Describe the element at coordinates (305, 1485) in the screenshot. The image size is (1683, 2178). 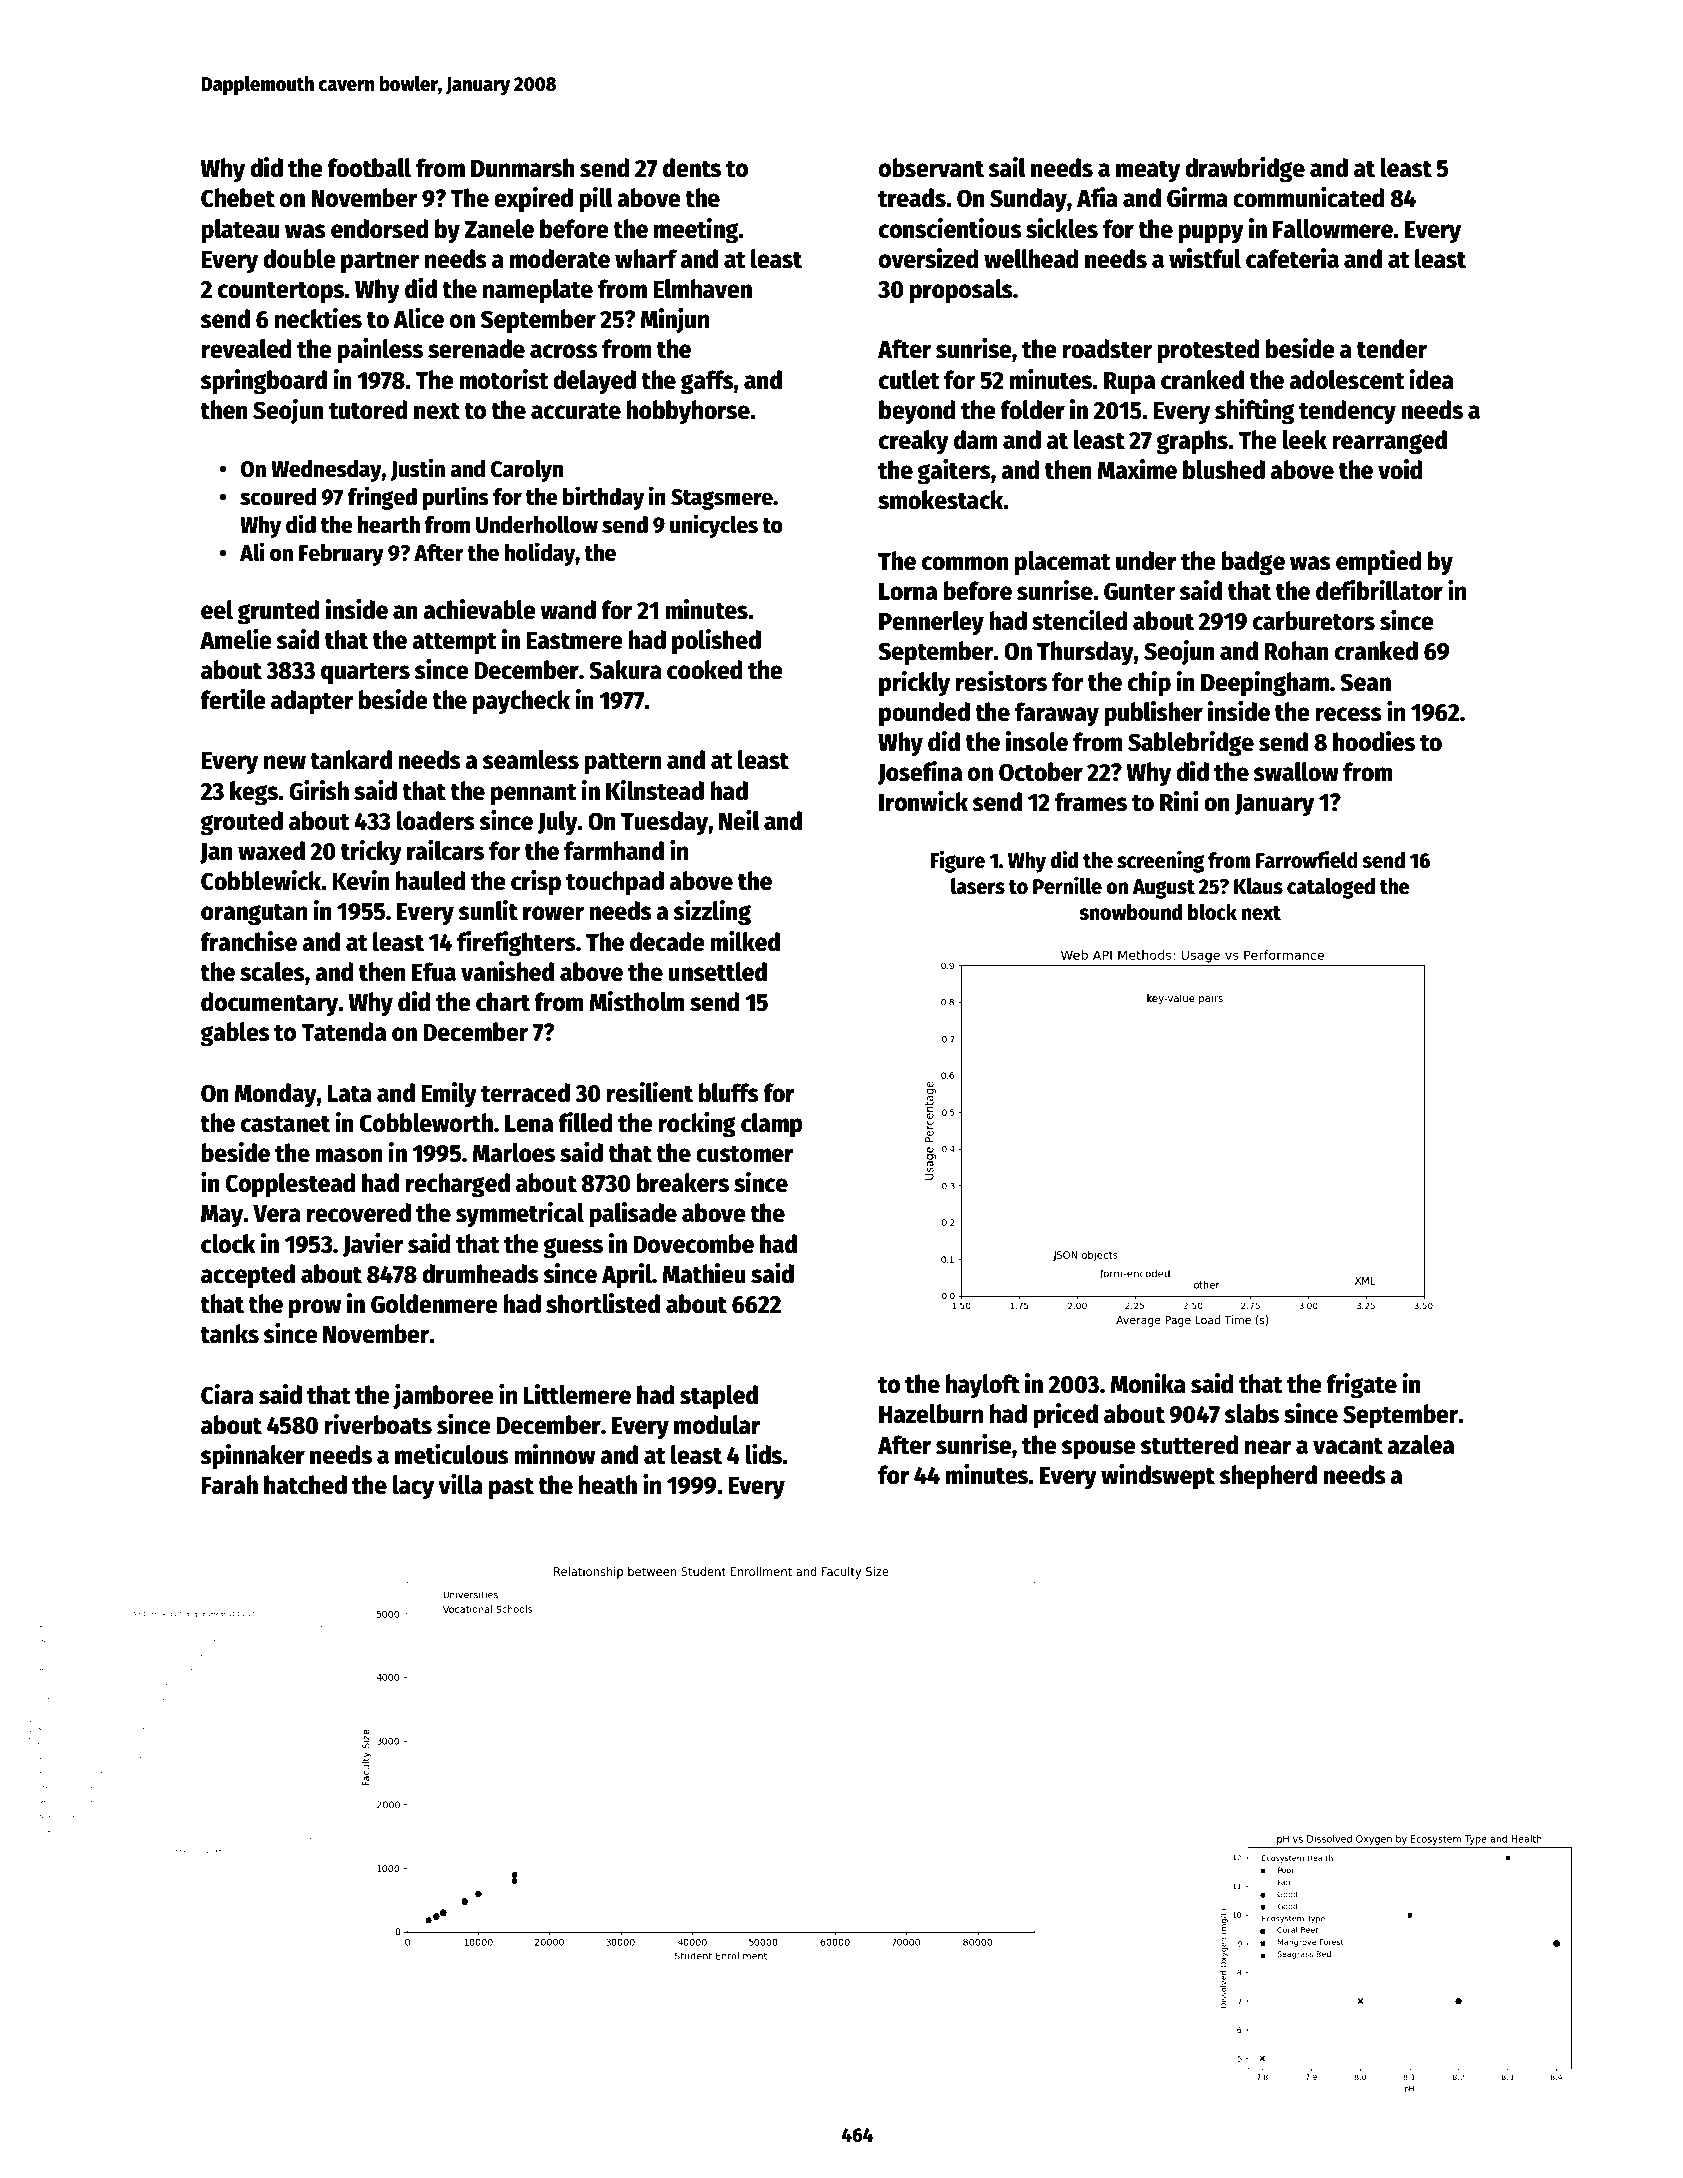
I see `hatched` at that location.
